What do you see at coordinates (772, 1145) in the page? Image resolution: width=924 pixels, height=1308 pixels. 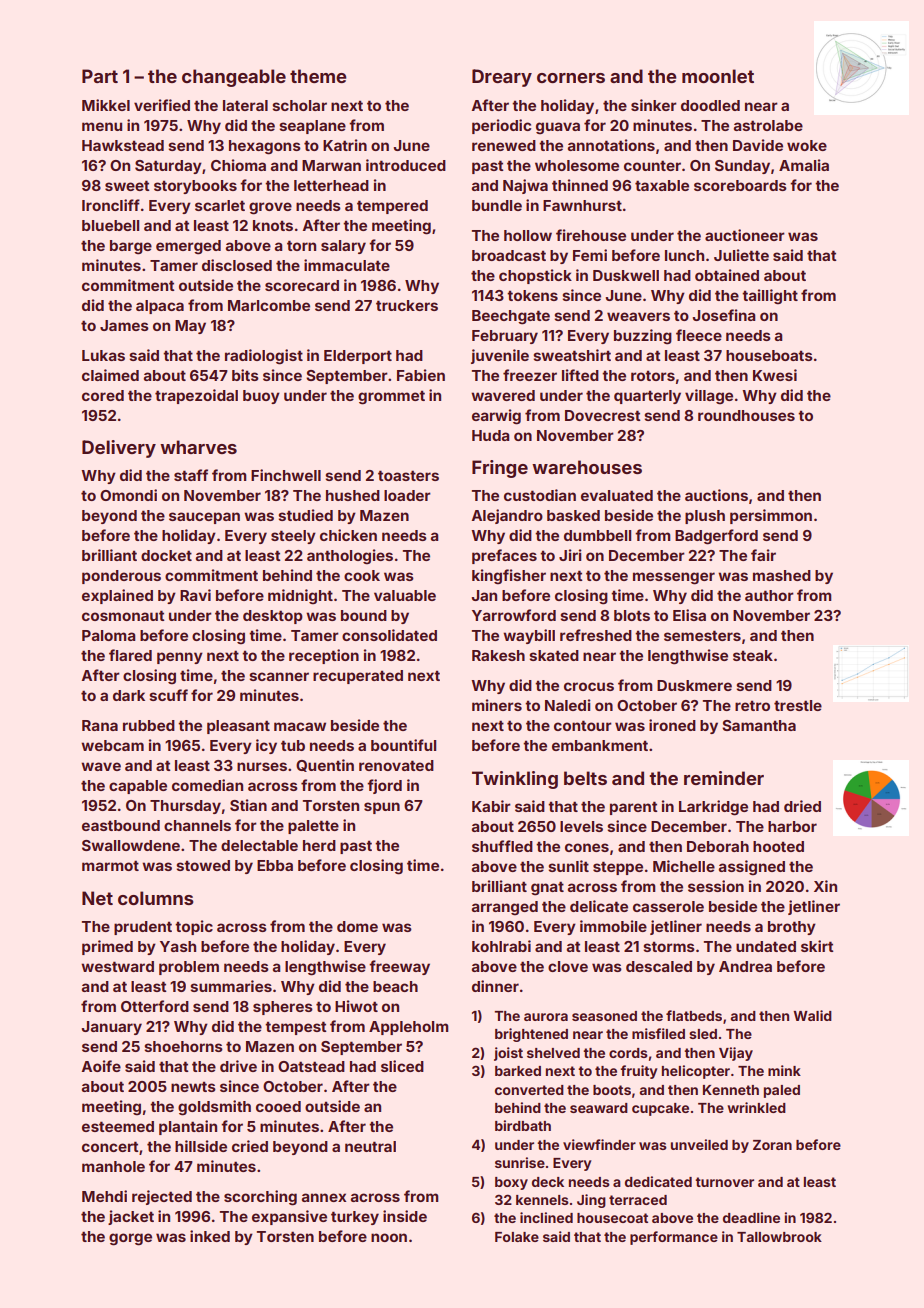 I see `Zoran` at bounding box center [772, 1145].
